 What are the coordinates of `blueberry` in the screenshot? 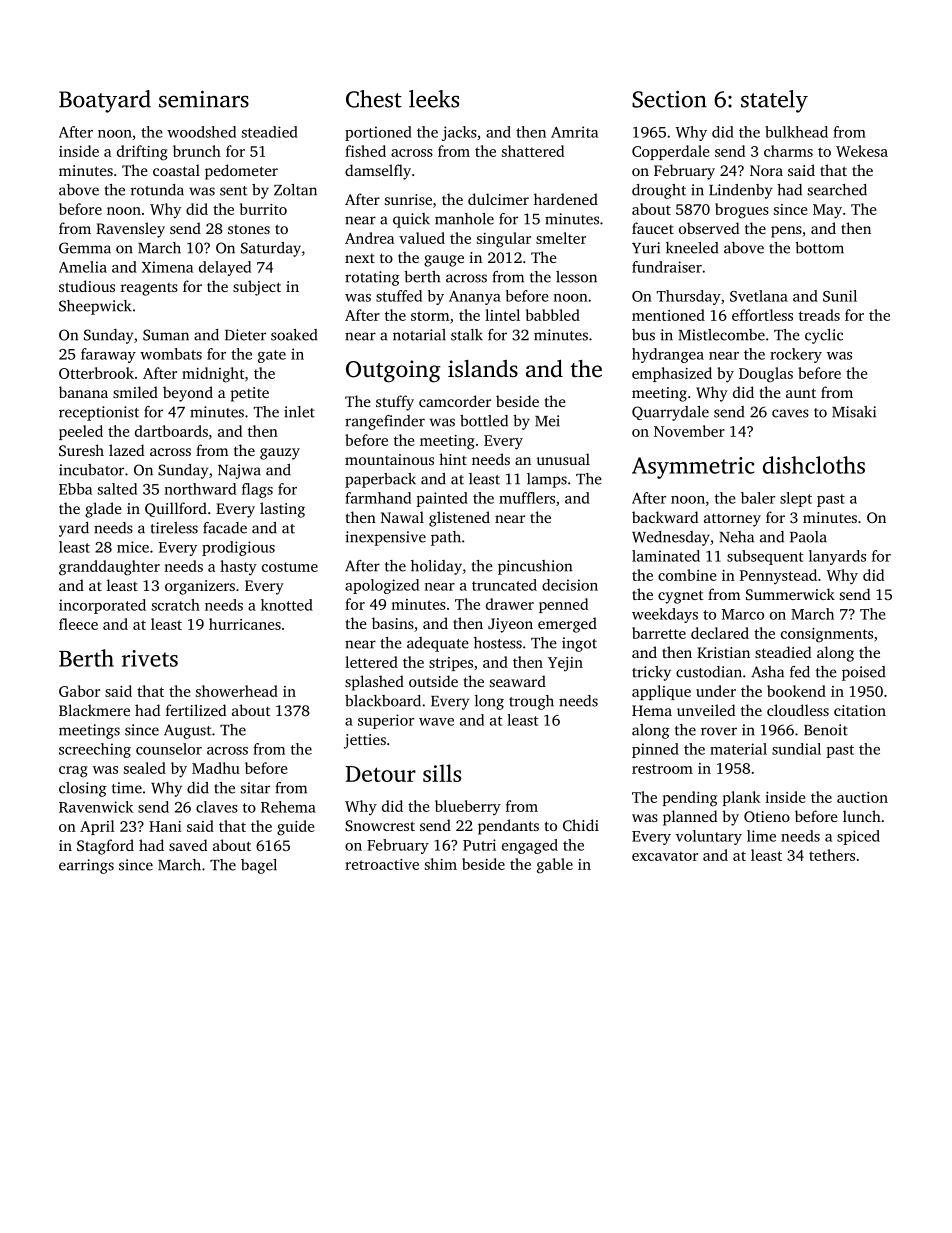 It's located at (468, 807).
